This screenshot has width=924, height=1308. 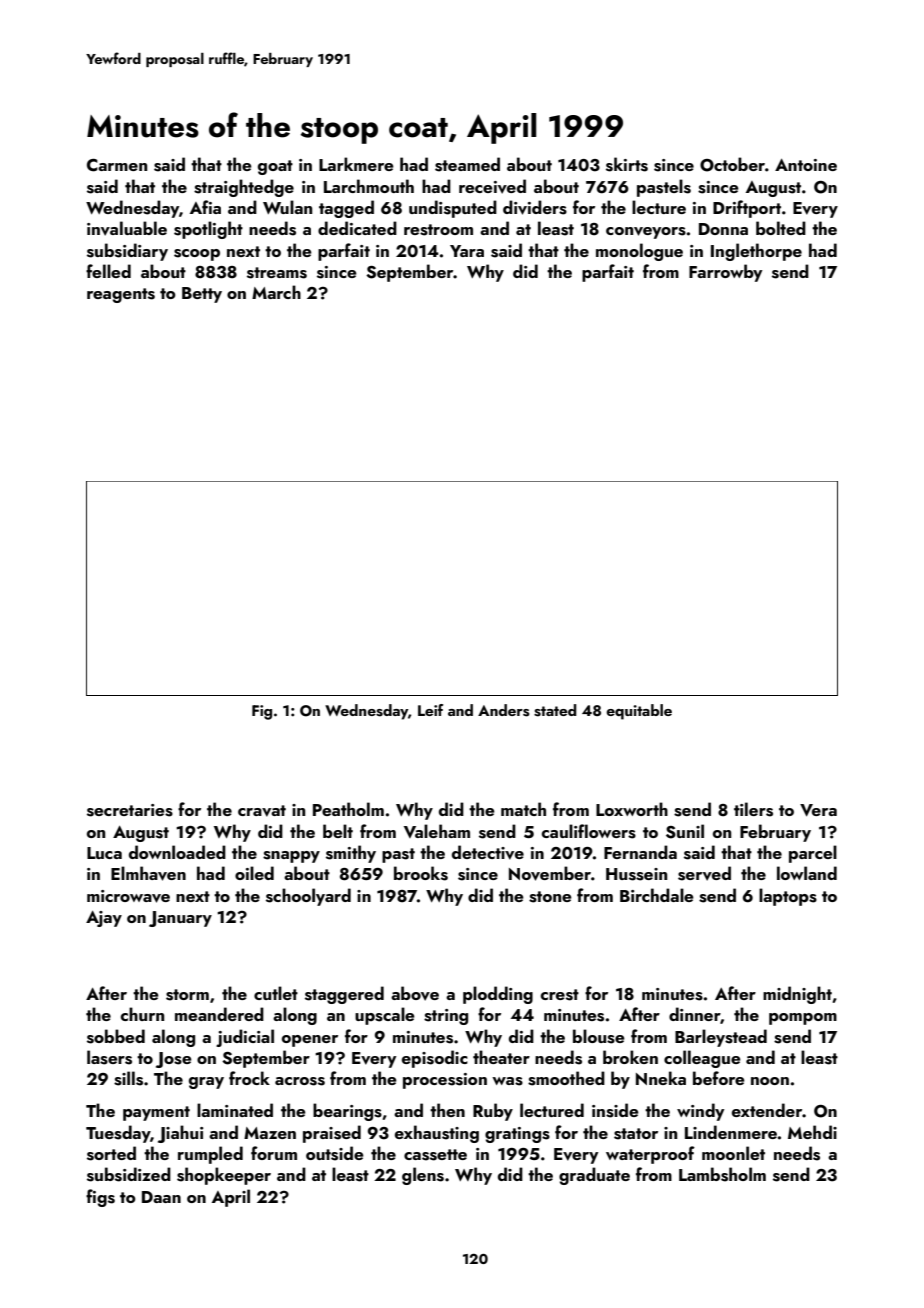 What do you see at coordinates (555, 710) in the screenshot?
I see `stated` at bounding box center [555, 710].
